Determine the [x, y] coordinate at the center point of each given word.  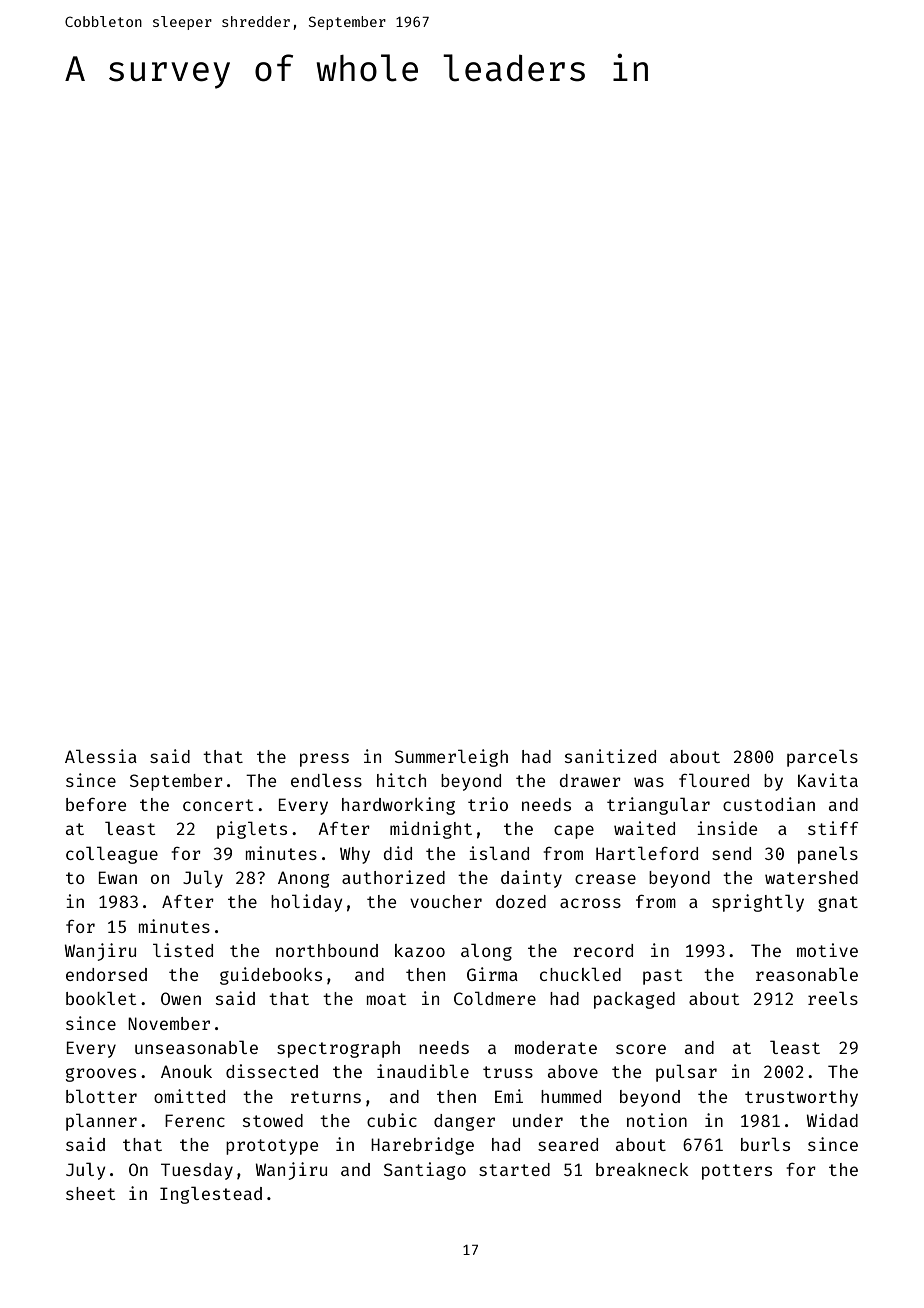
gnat [838, 904]
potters [737, 1172]
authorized [393, 877]
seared [568, 1144]
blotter [101, 1096]
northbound [327, 950]
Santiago [425, 1171]
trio [488, 804]
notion [657, 1120]
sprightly [758, 903]
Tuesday [197, 1171]
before [96, 804]
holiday [306, 903]
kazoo [420, 950]
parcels [822, 758]
